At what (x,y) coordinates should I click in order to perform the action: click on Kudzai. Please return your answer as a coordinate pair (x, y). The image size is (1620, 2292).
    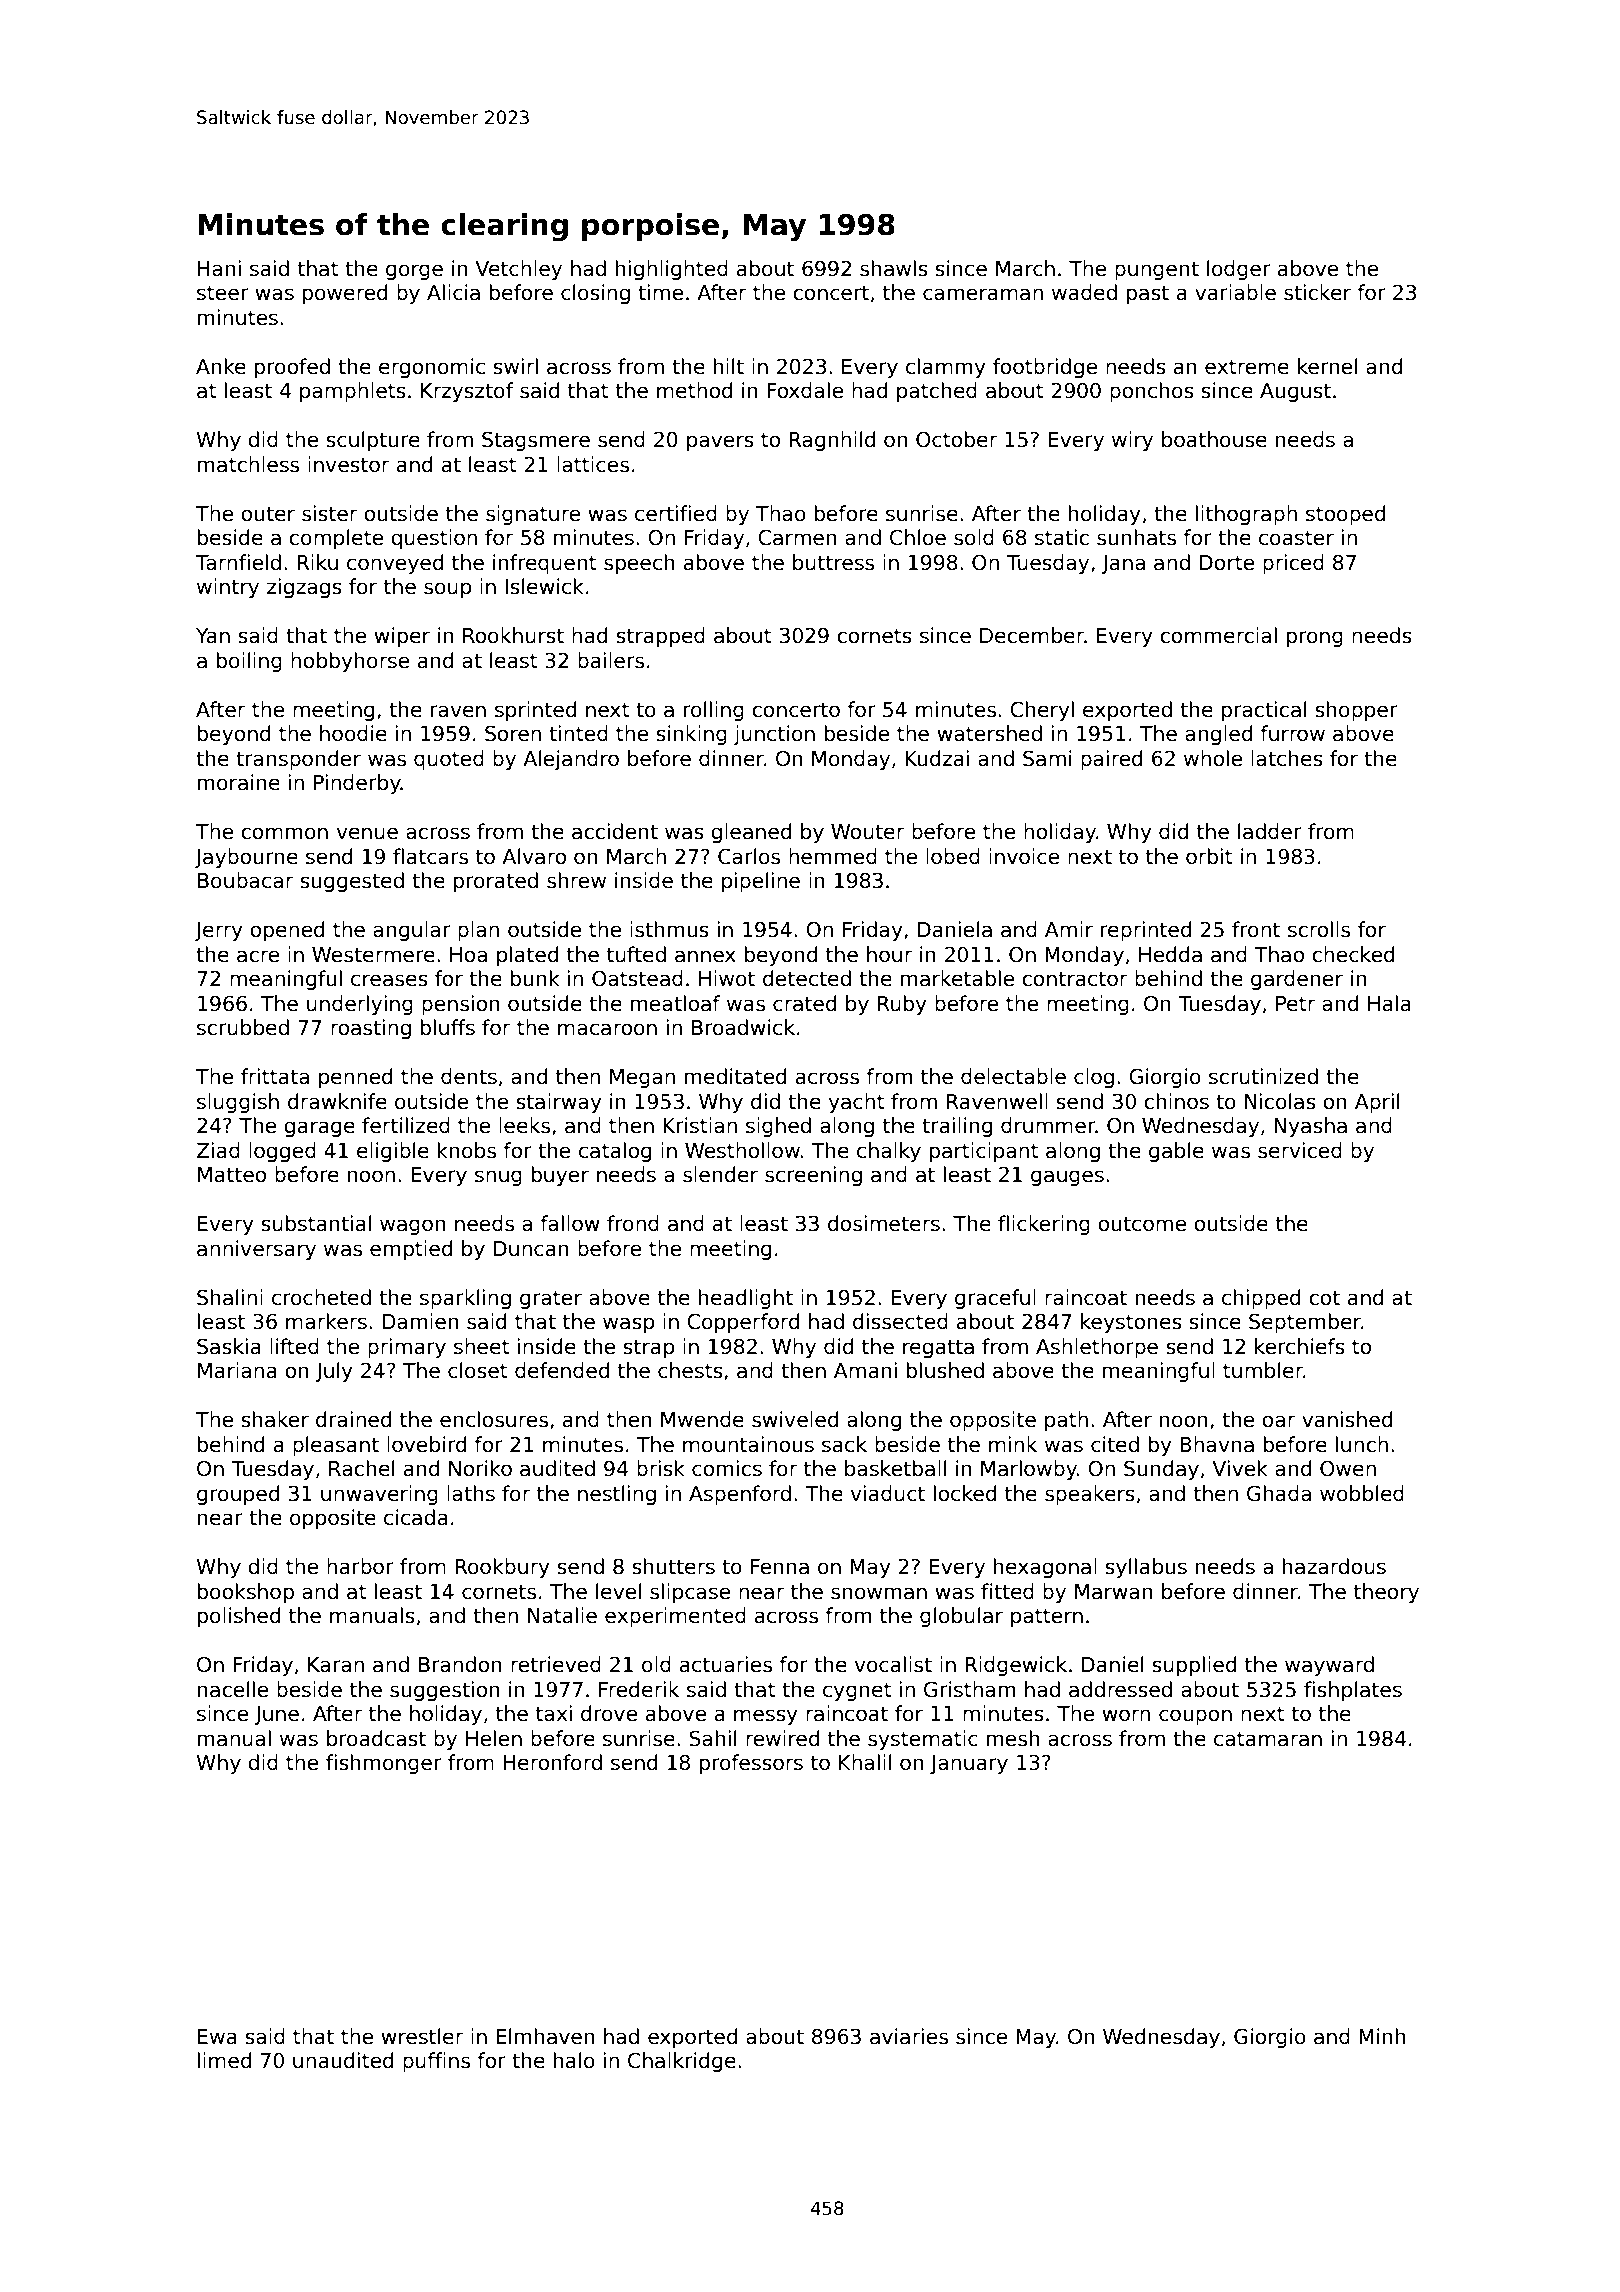
    Looking at the image, I should click on (937, 758).
